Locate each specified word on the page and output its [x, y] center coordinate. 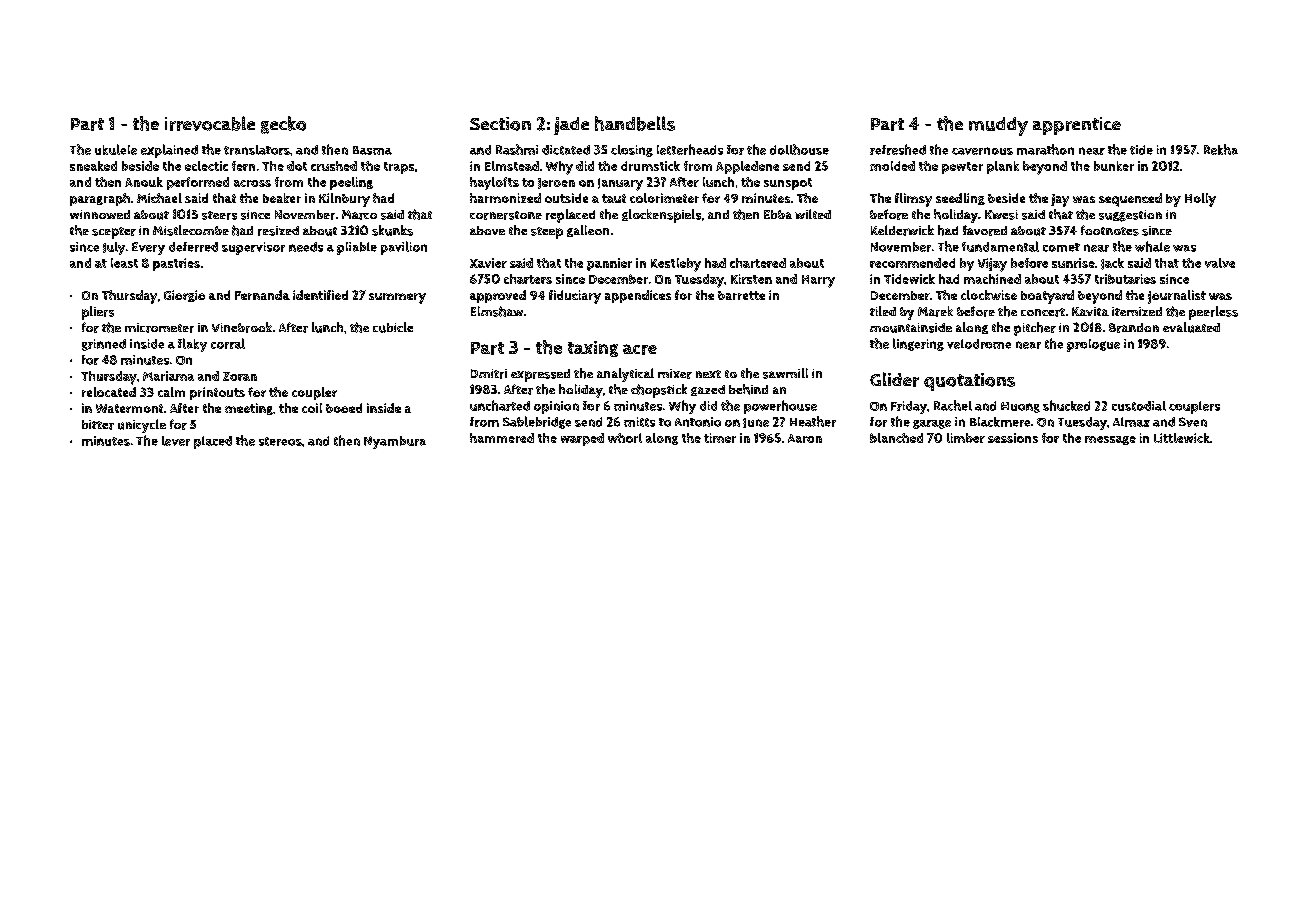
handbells [635, 123]
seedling [960, 199]
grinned [104, 345]
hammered [502, 438]
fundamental [1000, 246]
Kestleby [676, 265]
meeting [249, 409]
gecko [283, 125]
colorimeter [664, 198]
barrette [741, 295]
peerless [1213, 313]
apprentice [1077, 126]
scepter [114, 233]
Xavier [488, 263]
